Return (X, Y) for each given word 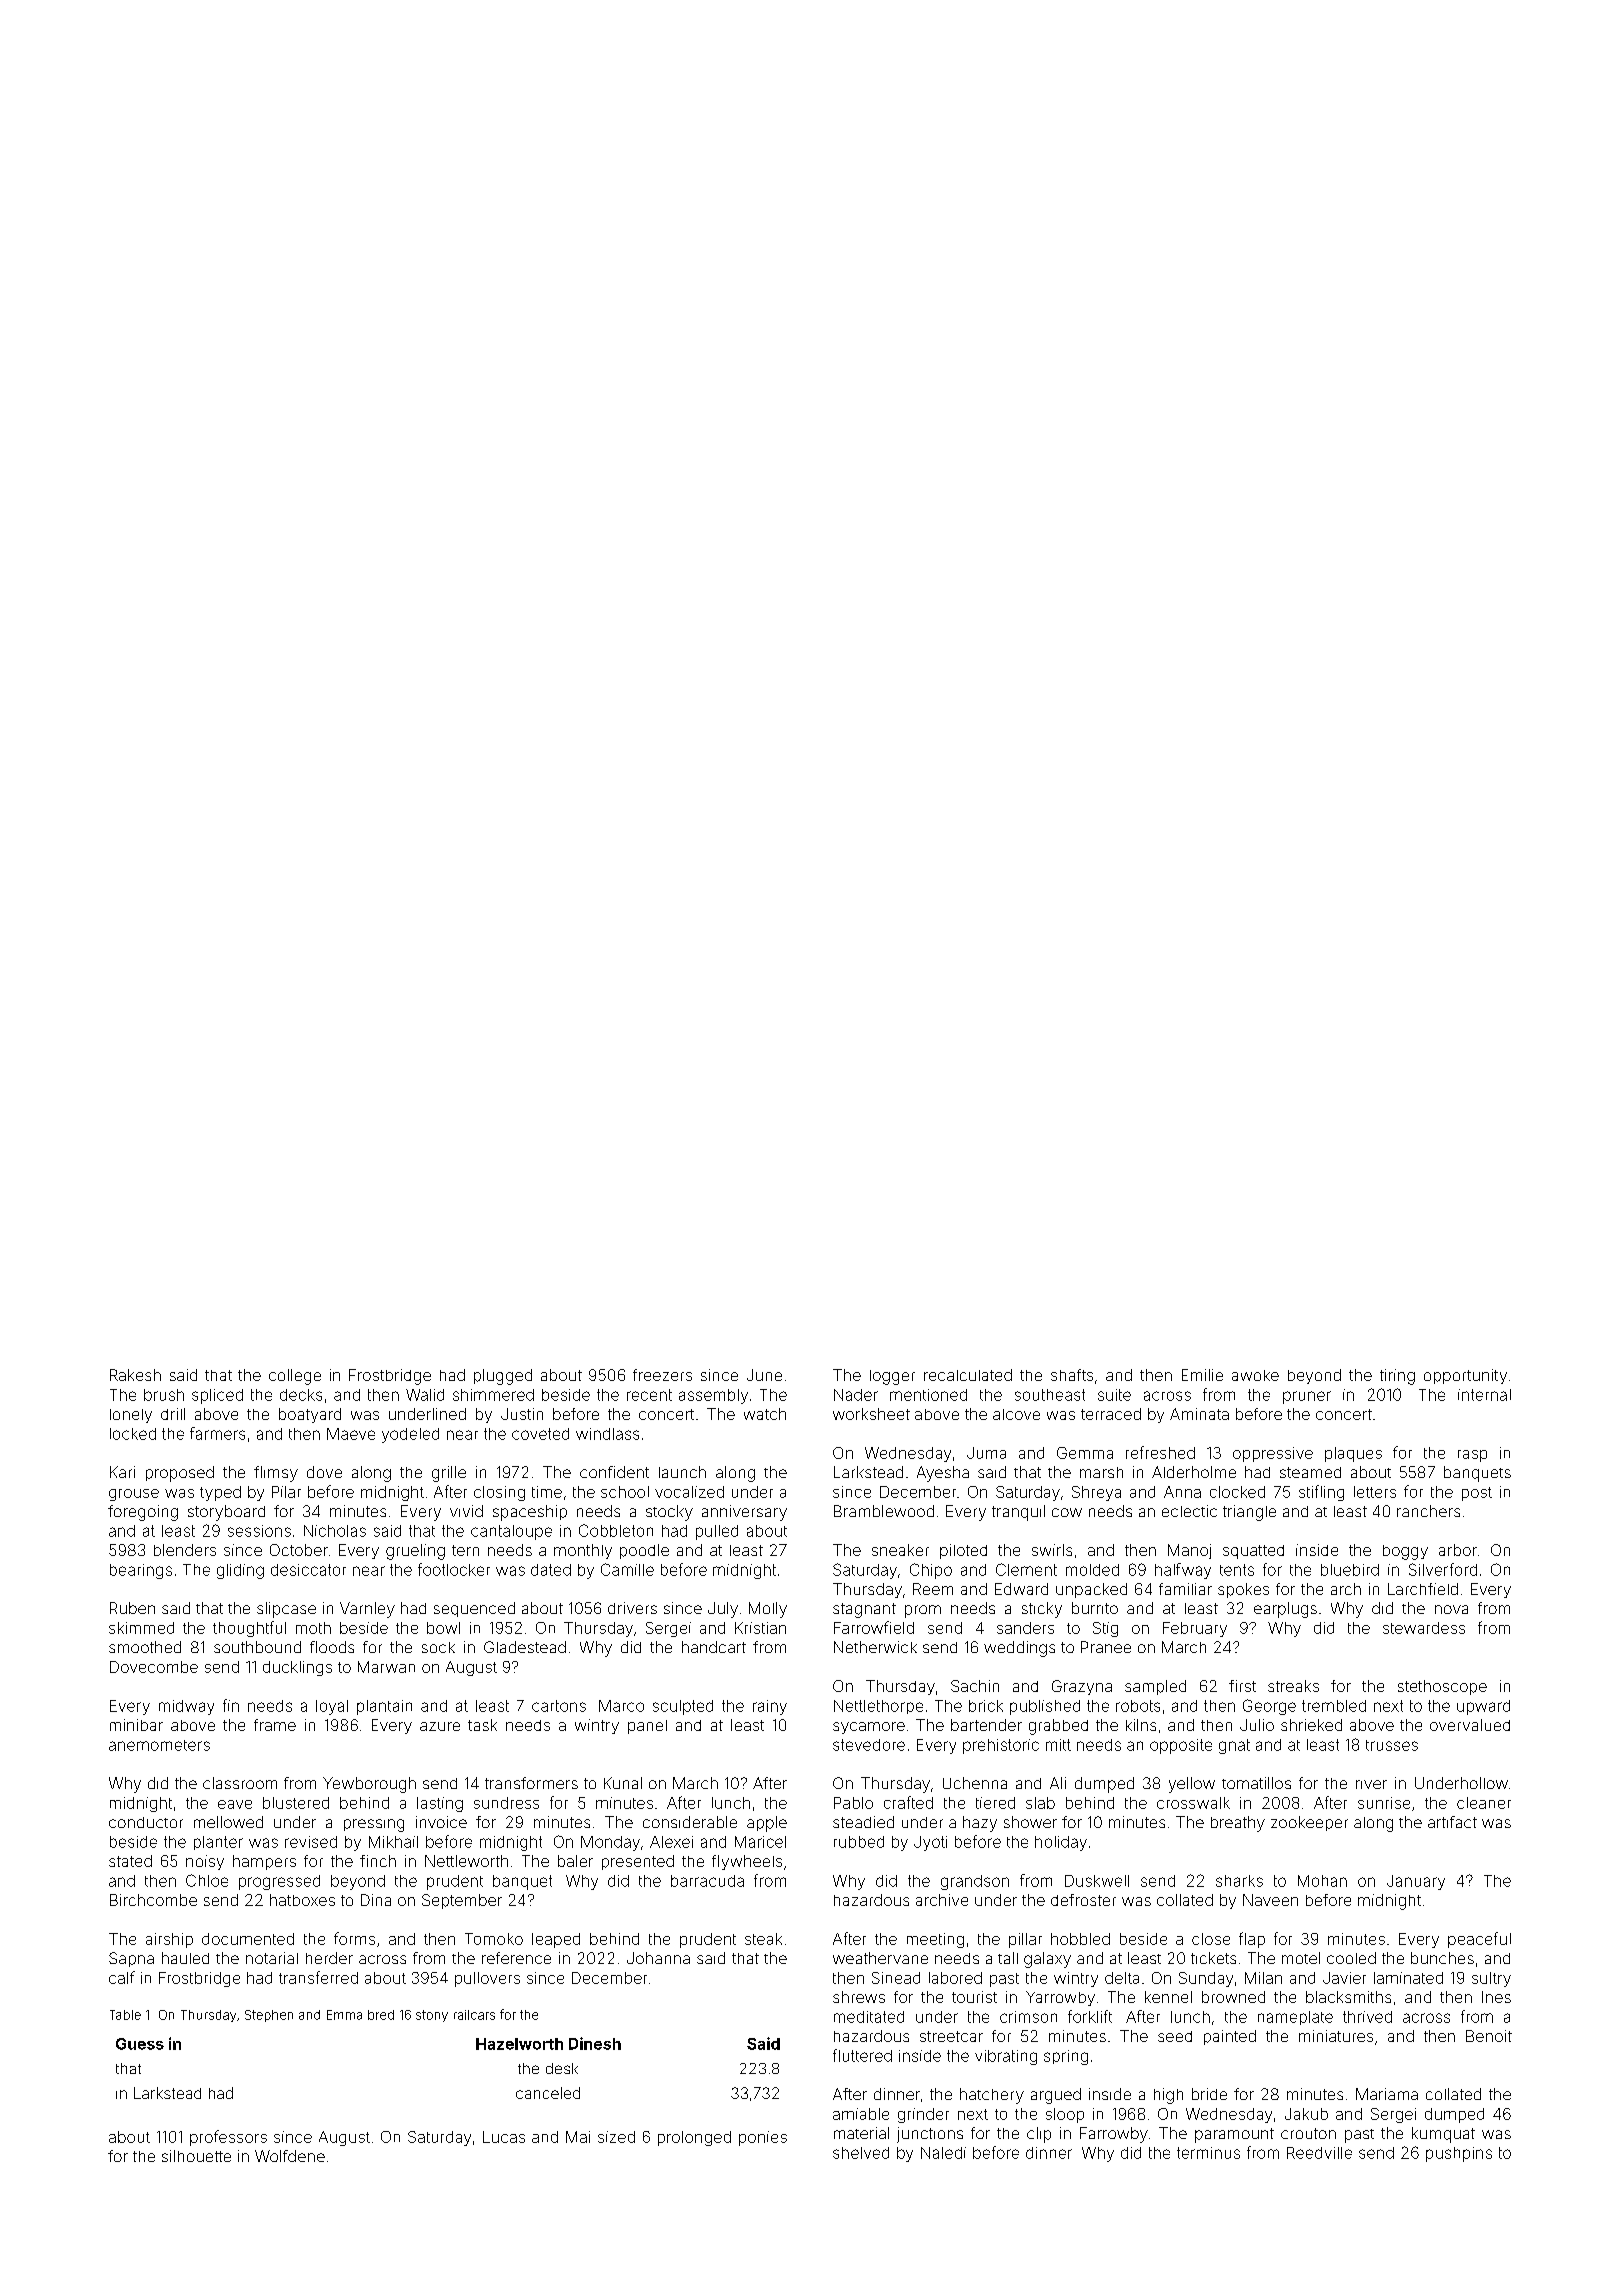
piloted (963, 1551)
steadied (863, 1822)
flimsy (276, 1474)
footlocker (454, 1569)
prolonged (694, 2138)
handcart (714, 1647)
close (1211, 1939)
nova (1451, 1609)
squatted (1253, 1552)
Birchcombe (153, 1900)
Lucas (504, 2137)
